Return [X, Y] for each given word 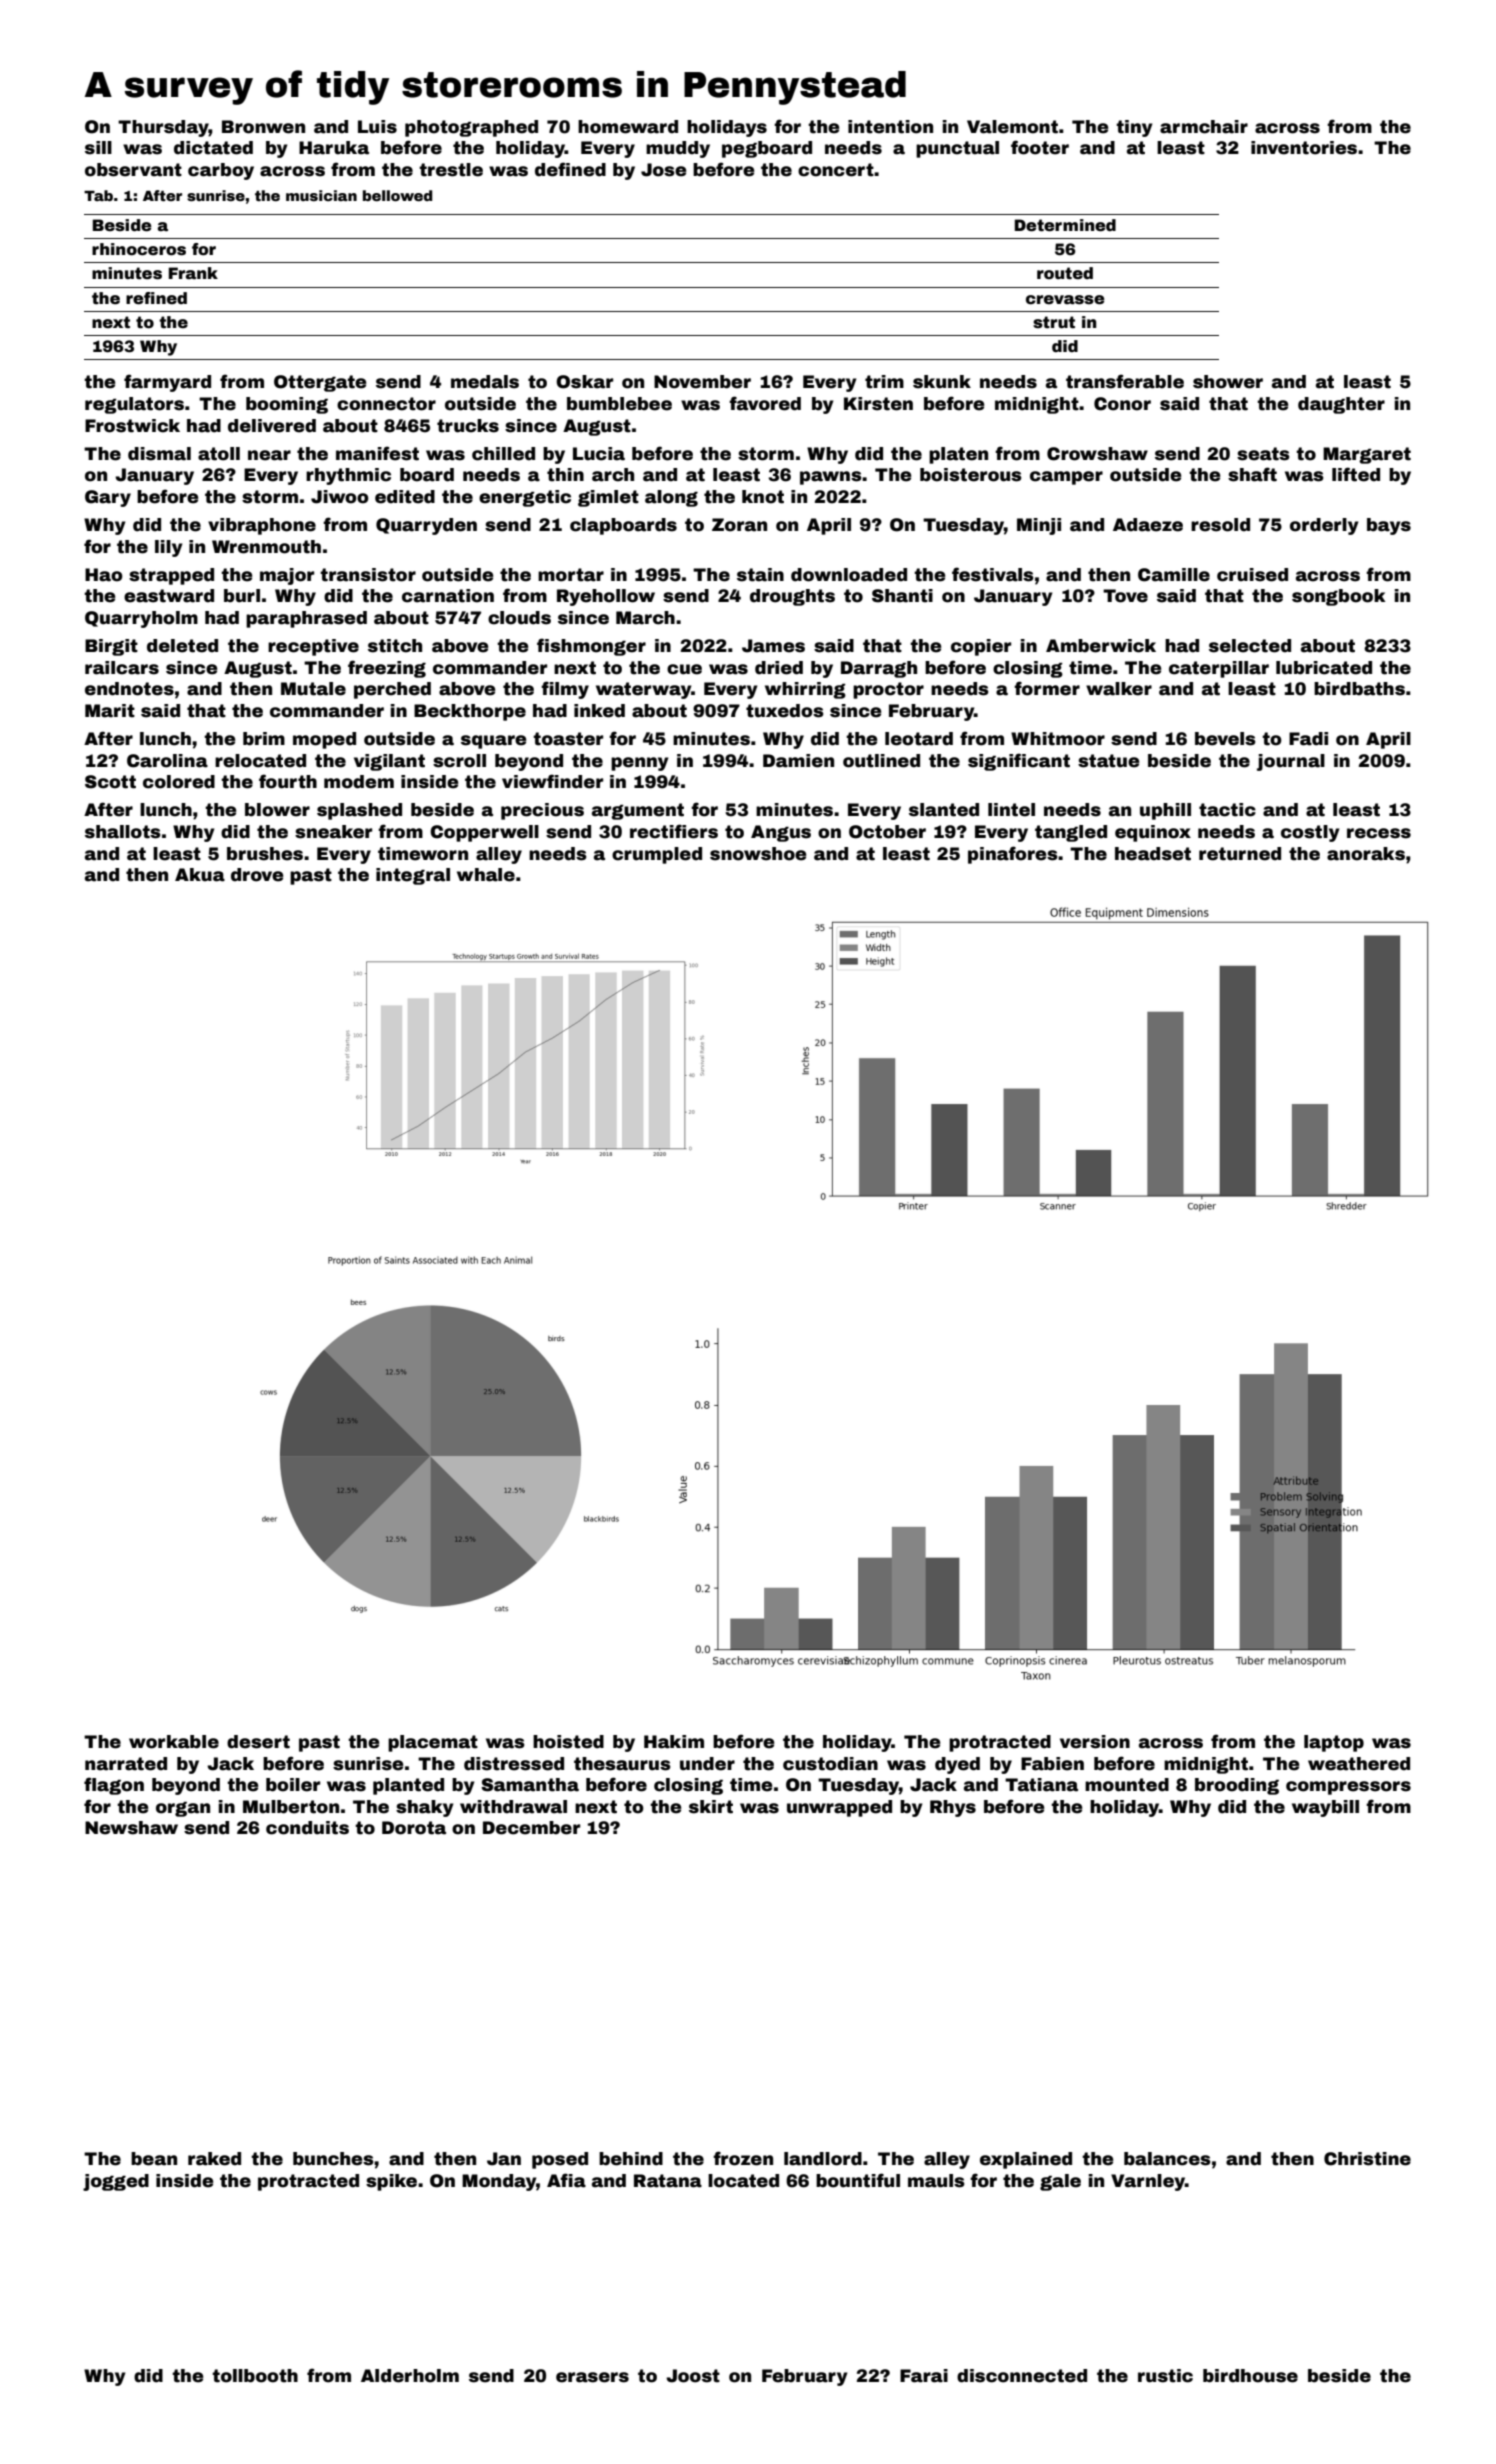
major [287, 576]
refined [156, 298]
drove [257, 875]
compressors [1348, 1788]
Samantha [530, 1785]
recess [1379, 833]
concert [836, 170]
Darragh [879, 669]
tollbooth [255, 2376]
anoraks [1366, 854]
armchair [1204, 127]
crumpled [657, 855]
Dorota [414, 1828]
